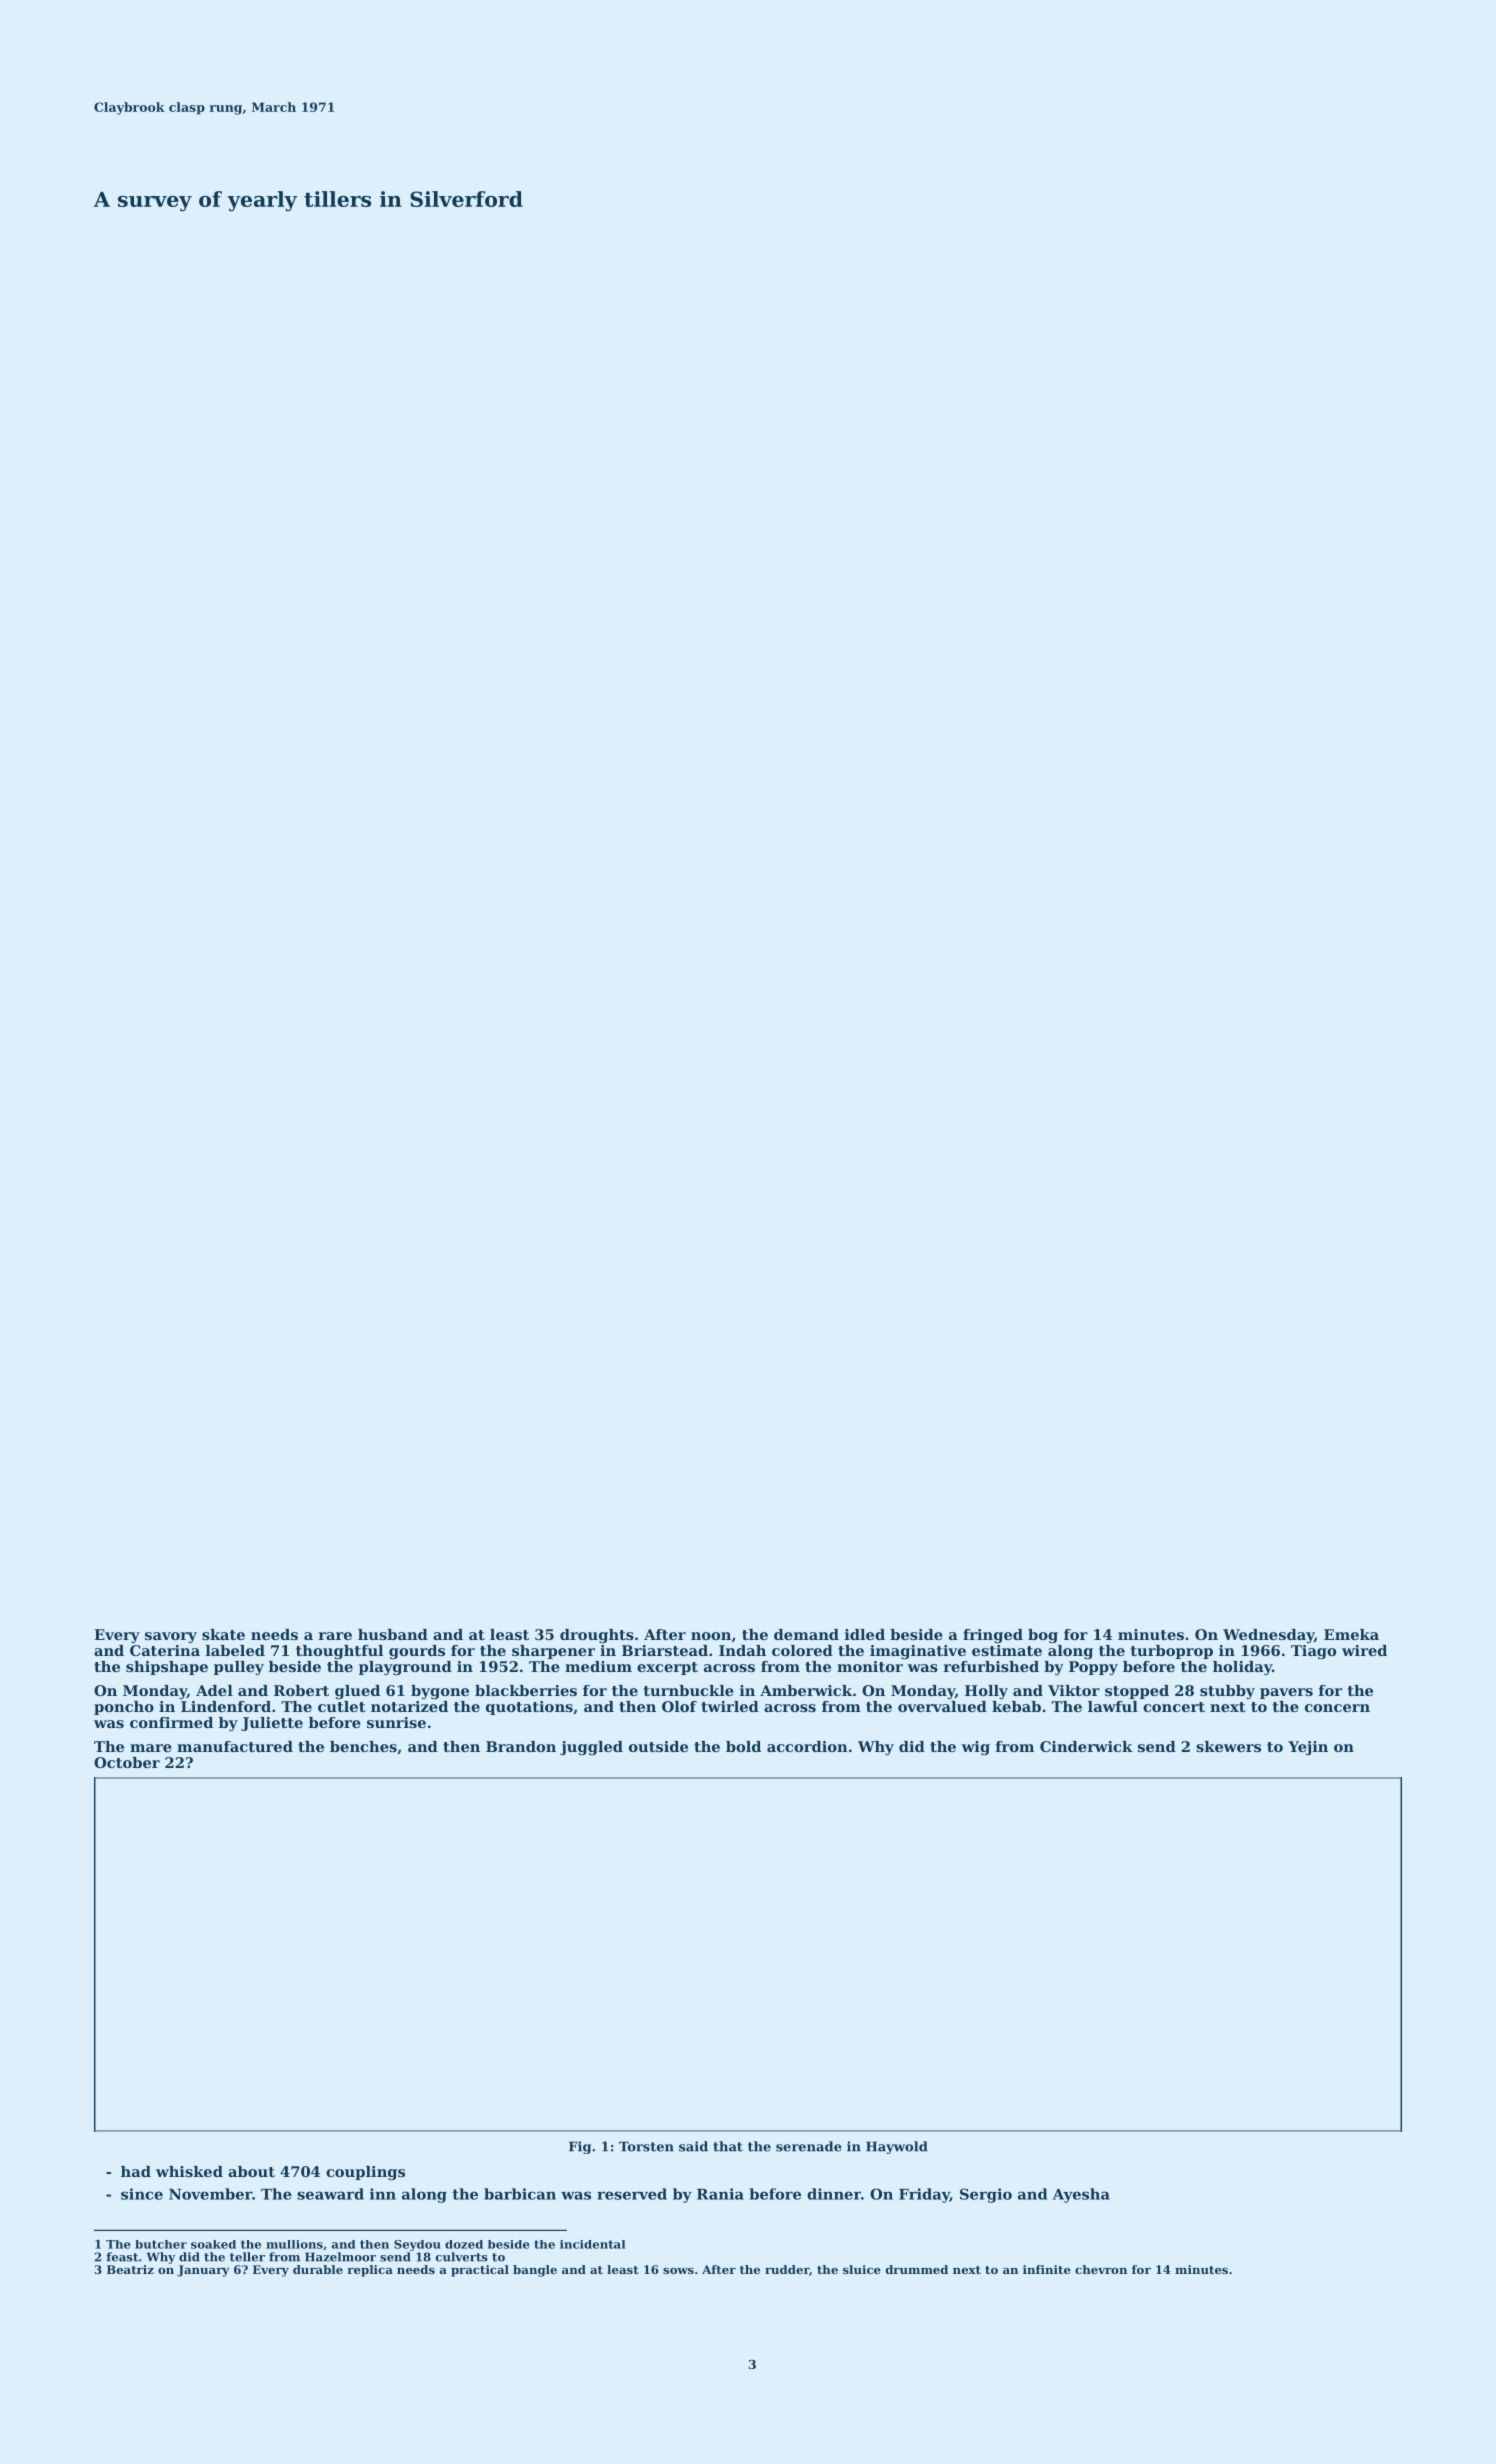  I want to click on Fig, so click(580, 2147).
